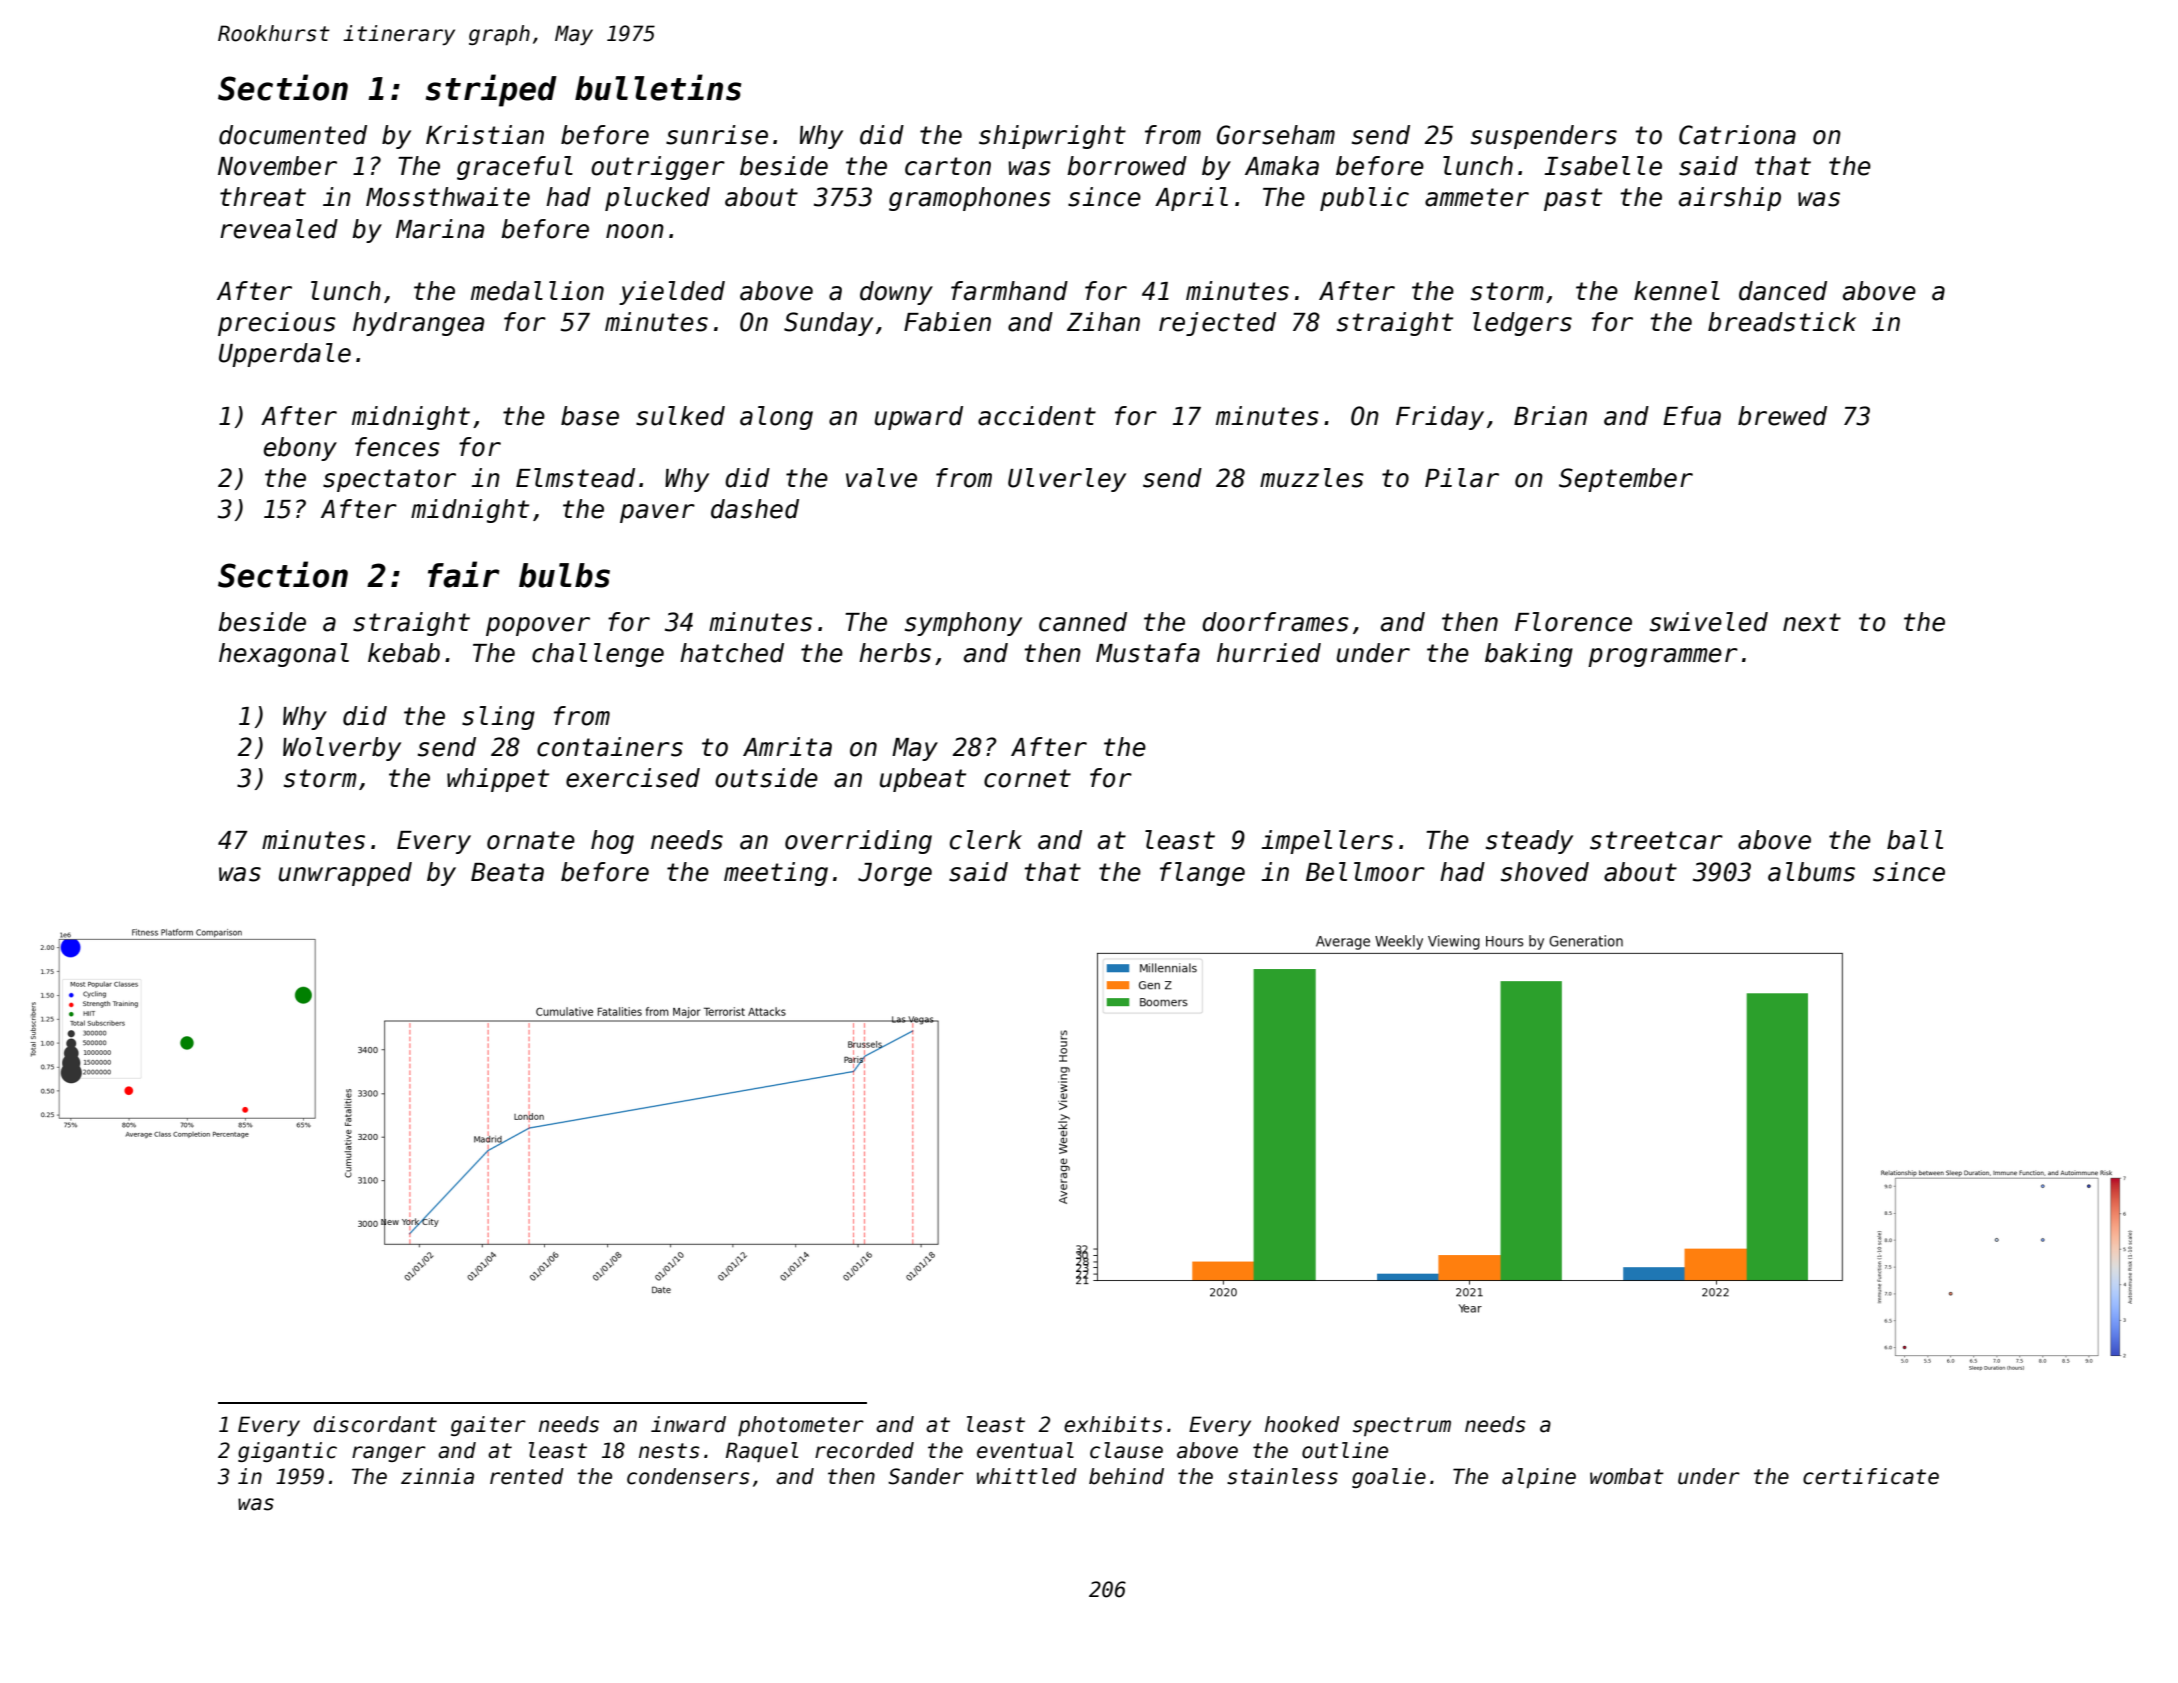 This screenshot has width=2178, height=1683. What do you see at coordinates (1811, 872) in the screenshot?
I see `albums` at bounding box center [1811, 872].
